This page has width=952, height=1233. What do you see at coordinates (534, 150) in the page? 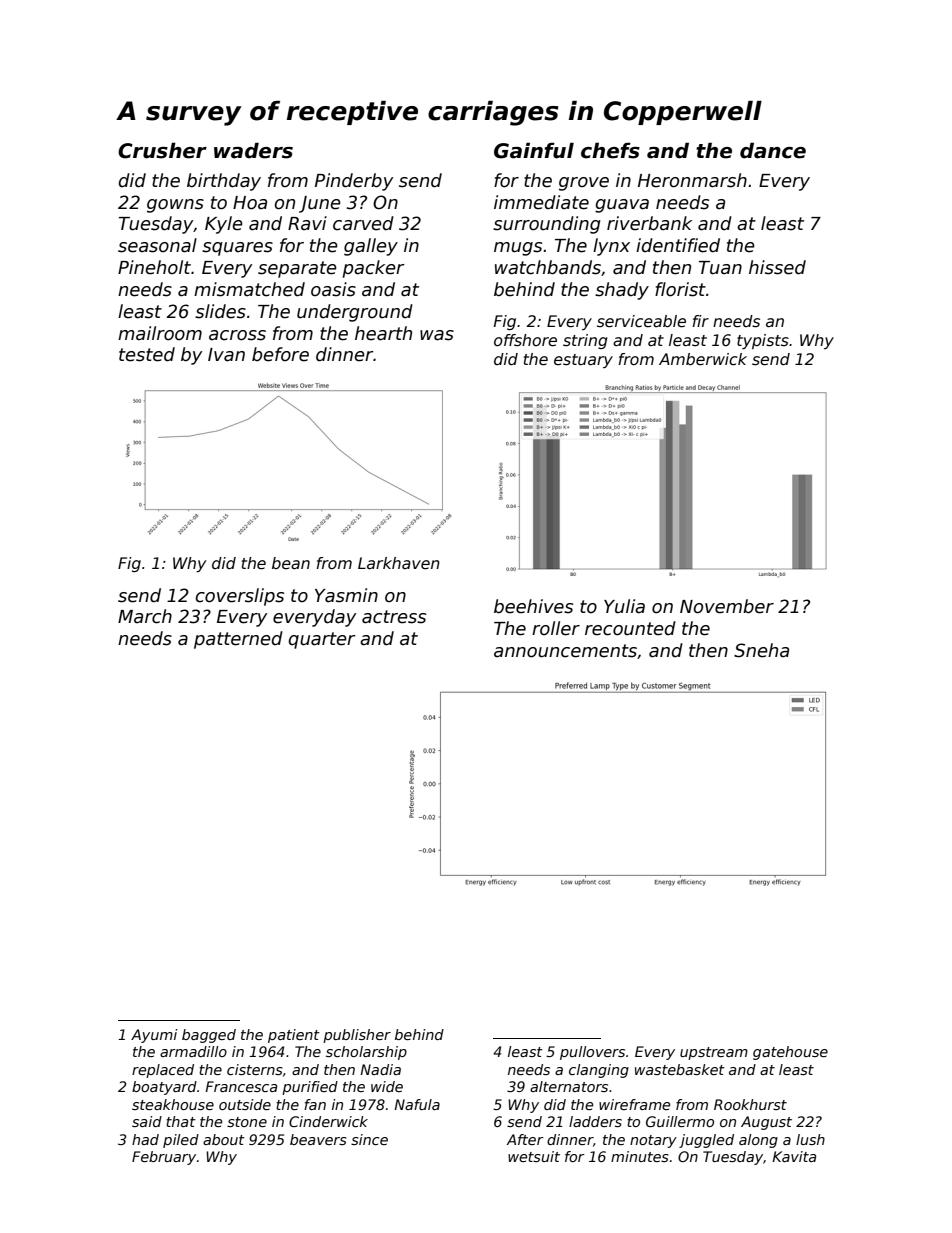
I see `Gainful` at bounding box center [534, 150].
